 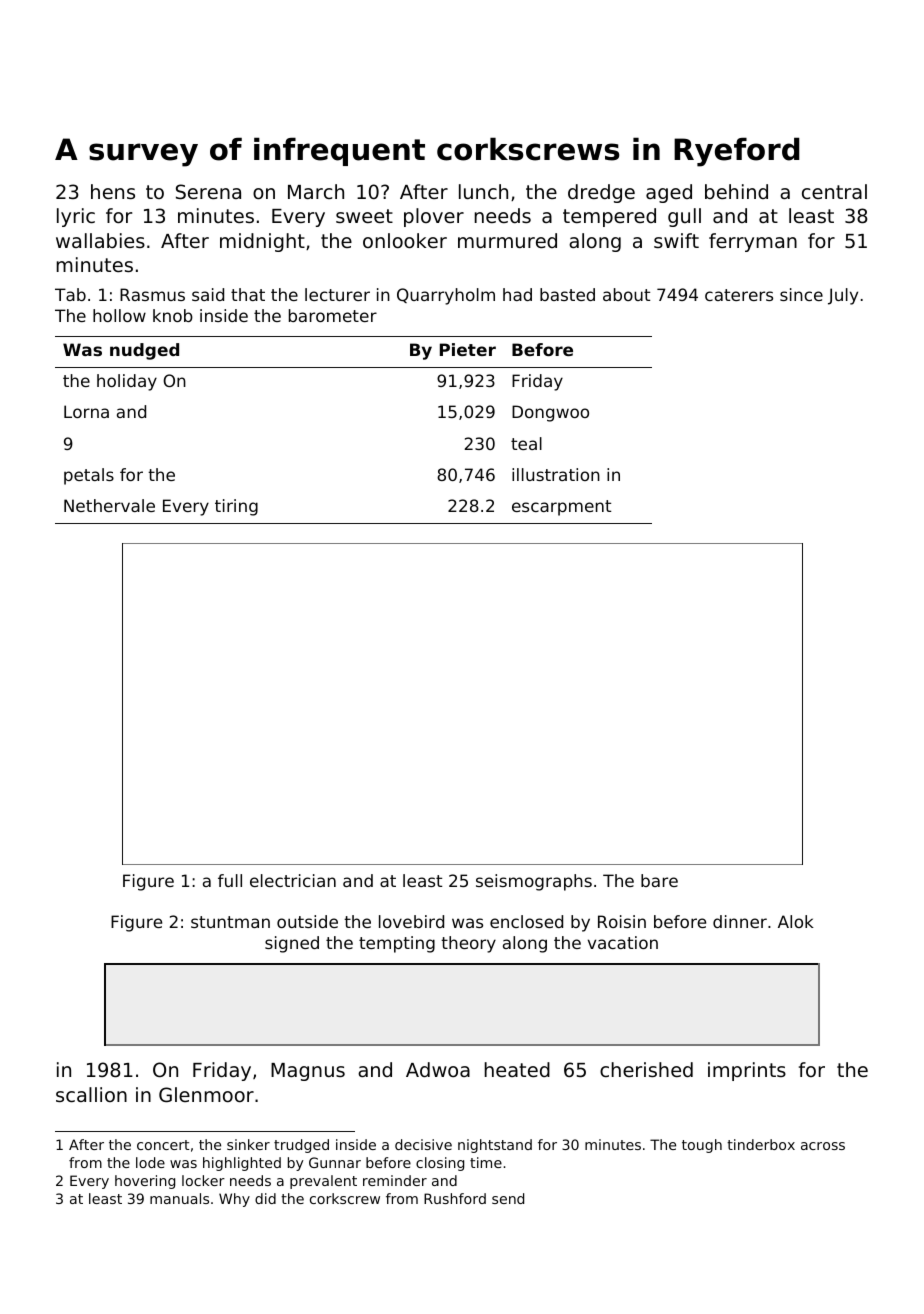 I want to click on escarpment, so click(x=561, y=508).
